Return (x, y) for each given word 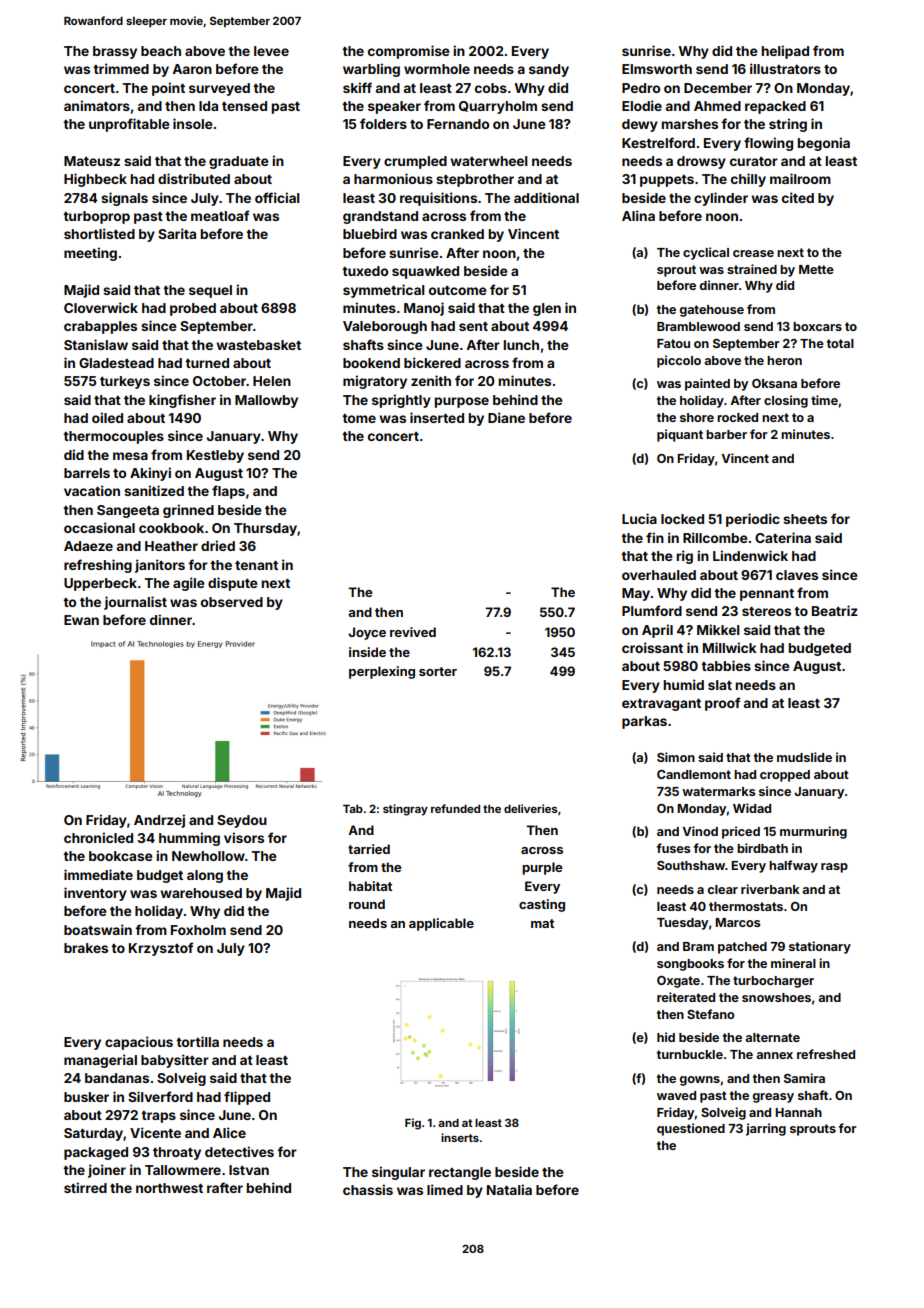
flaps (228, 492)
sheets (805, 519)
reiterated (686, 997)
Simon (676, 757)
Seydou (242, 821)
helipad (785, 52)
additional (546, 197)
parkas (644, 722)
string (788, 125)
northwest (169, 1188)
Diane (506, 417)
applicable (441, 924)
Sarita (177, 233)
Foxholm (198, 930)
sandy (549, 70)
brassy (115, 52)
